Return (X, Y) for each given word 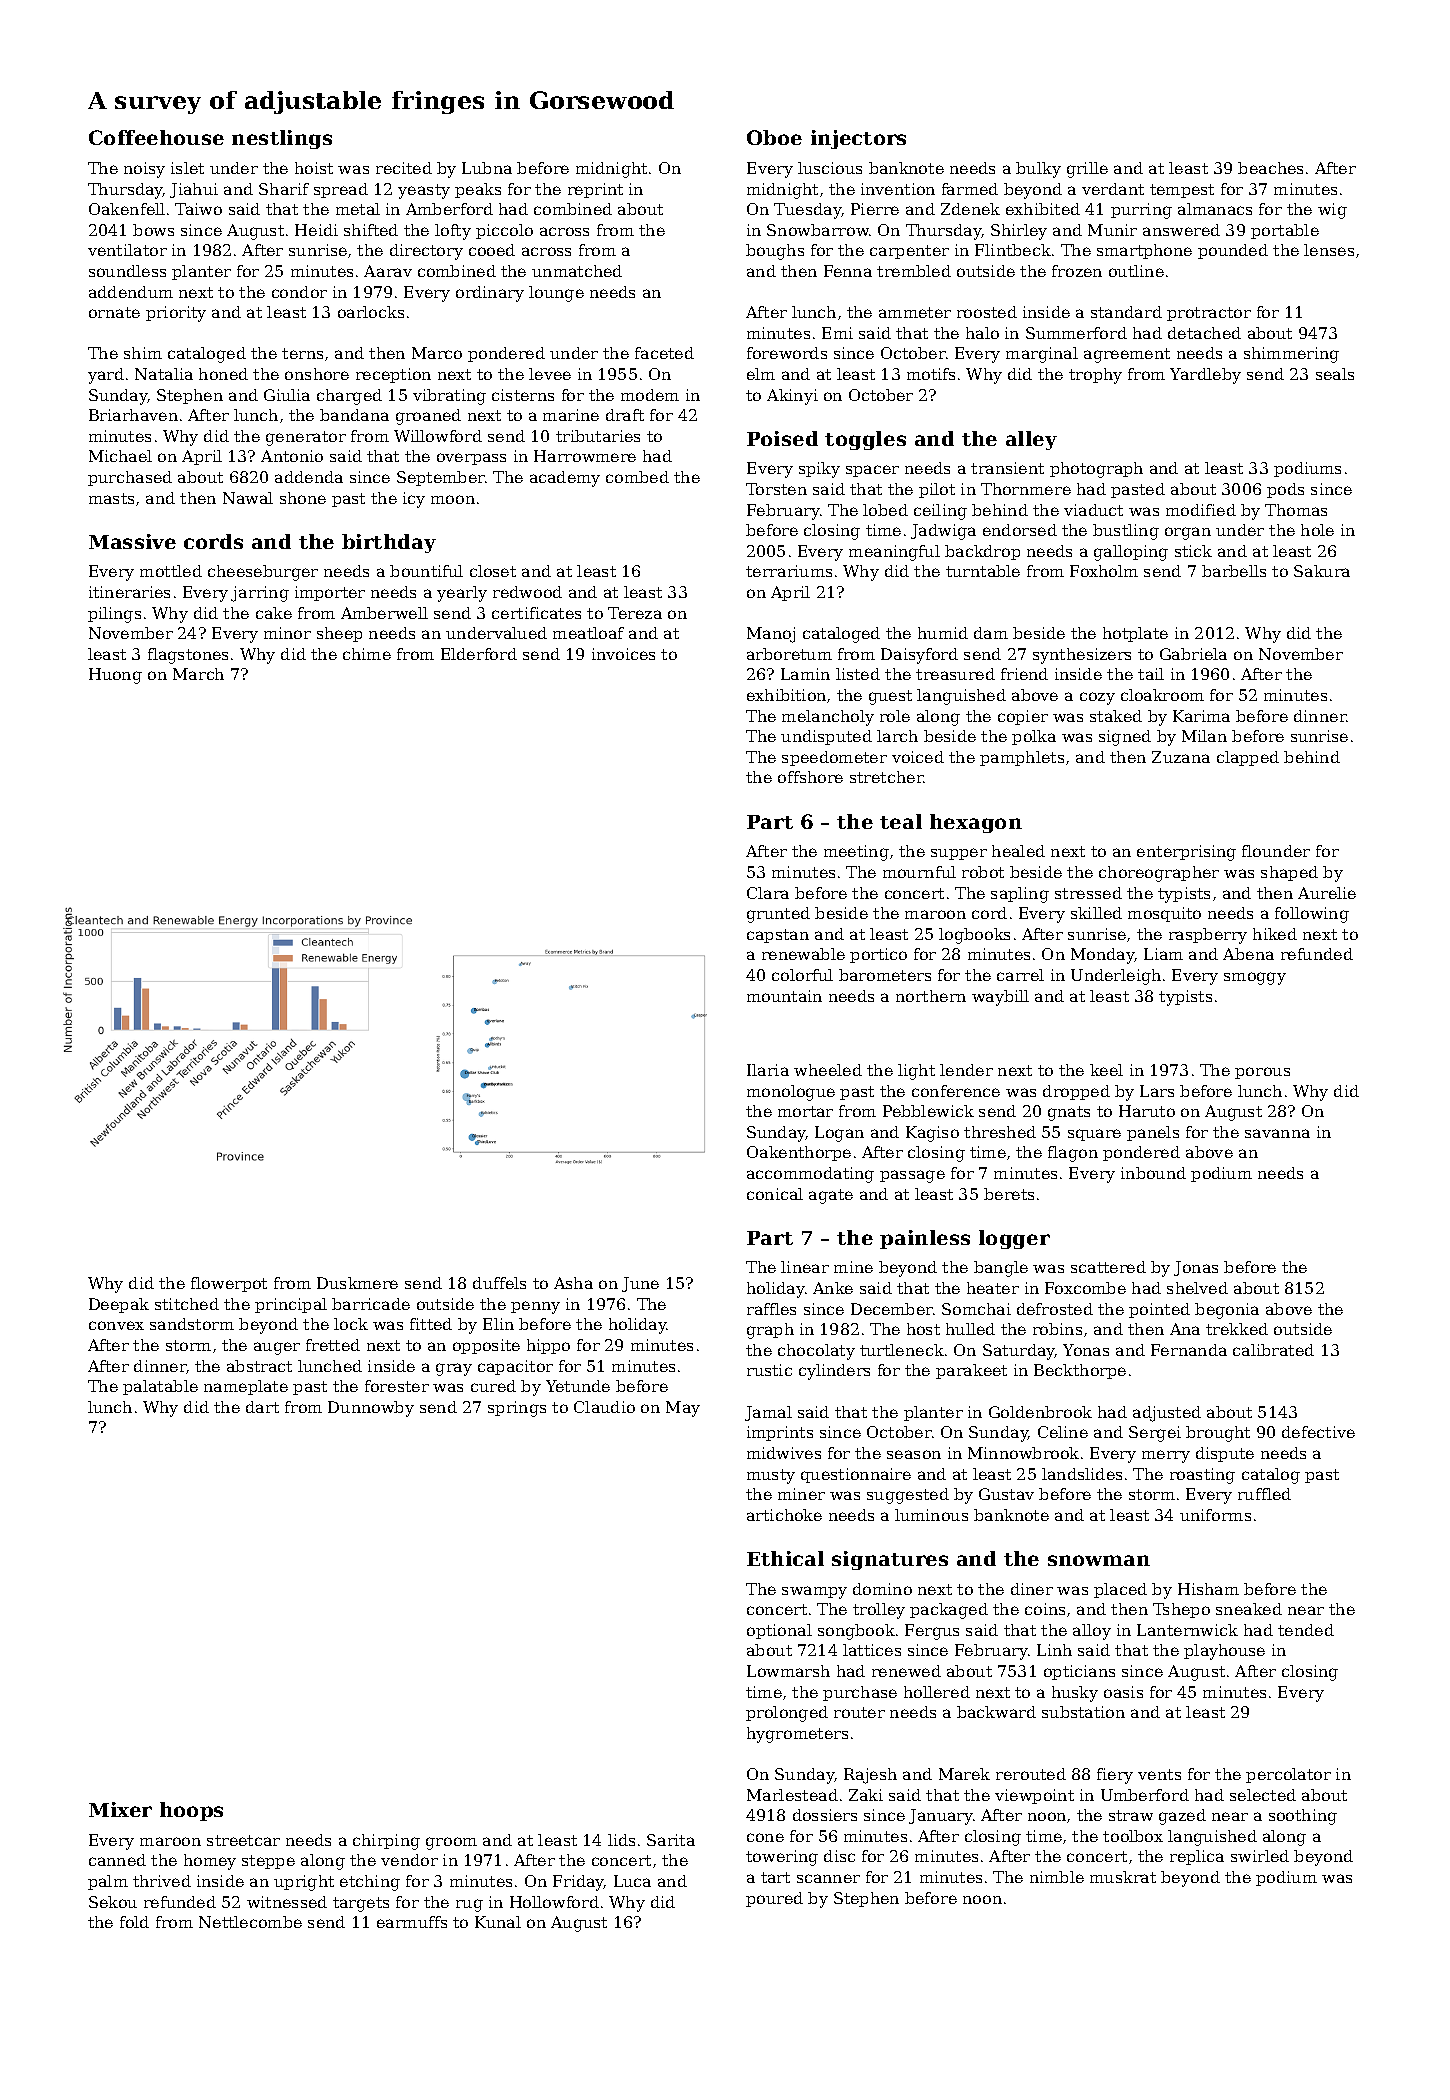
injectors (858, 139)
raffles (771, 1309)
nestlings (282, 139)
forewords (787, 353)
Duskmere (357, 1283)
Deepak (119, 1305)
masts (111, 498)
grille (1087, 170)
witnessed (287, 1902)
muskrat (1123, 1877)
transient (1007, 468)
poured (774, 1899)
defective (1318, 1432)
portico (878, 955)
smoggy (1255, 978)
